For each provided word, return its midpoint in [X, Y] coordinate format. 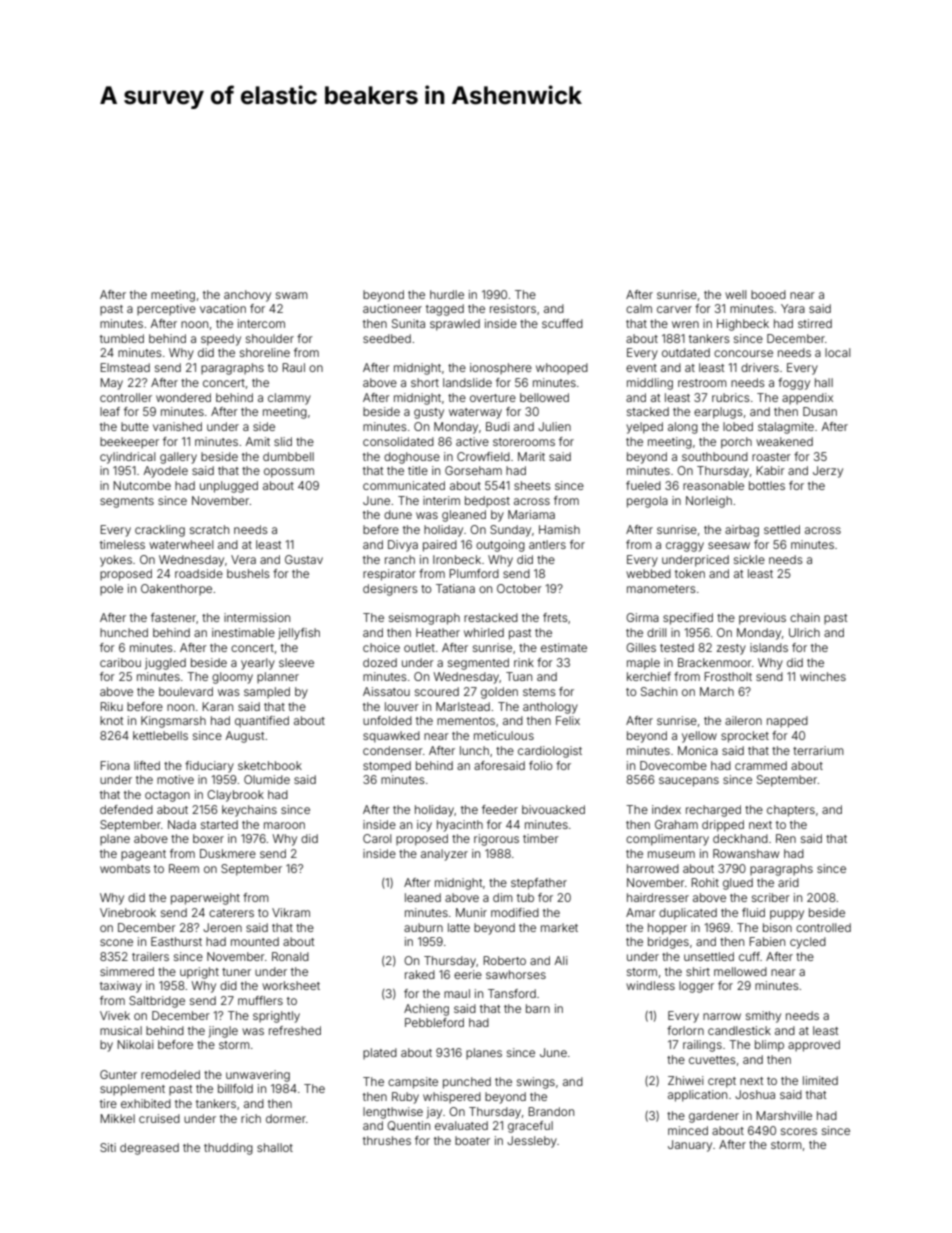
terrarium [818, 750]
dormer [286, 1118]
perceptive [166, 310]
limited [820, 1080]
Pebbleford [434, 1022]
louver [402, 706]
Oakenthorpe [176, 590]
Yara [793, 308]
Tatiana [455, 588]
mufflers [260, 1000]
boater [472, 1140]
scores [799, 1131]
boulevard [186, 691]
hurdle [447, 294]
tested [677, 647]
